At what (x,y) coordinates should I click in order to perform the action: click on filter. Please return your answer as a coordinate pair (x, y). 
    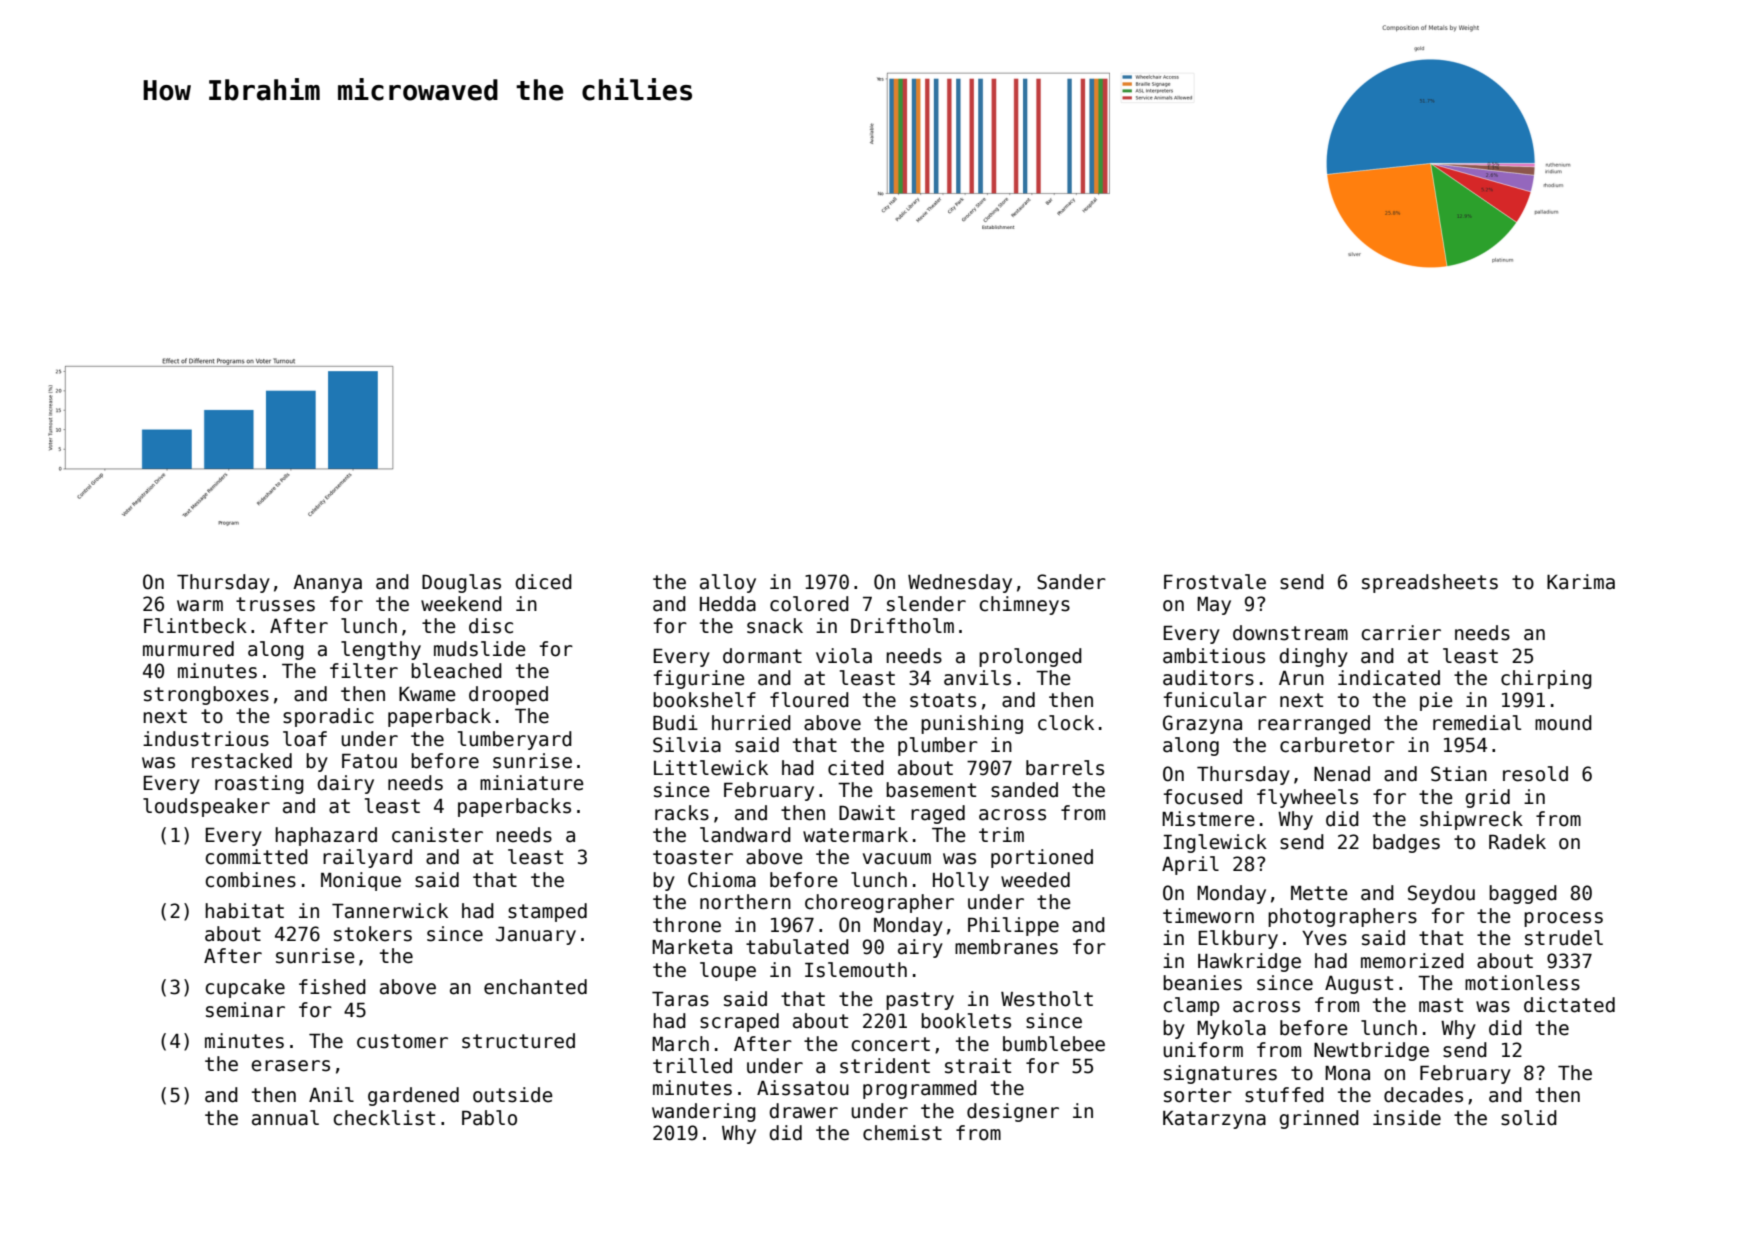
    Looking at the image, I should click on (364, 671).
